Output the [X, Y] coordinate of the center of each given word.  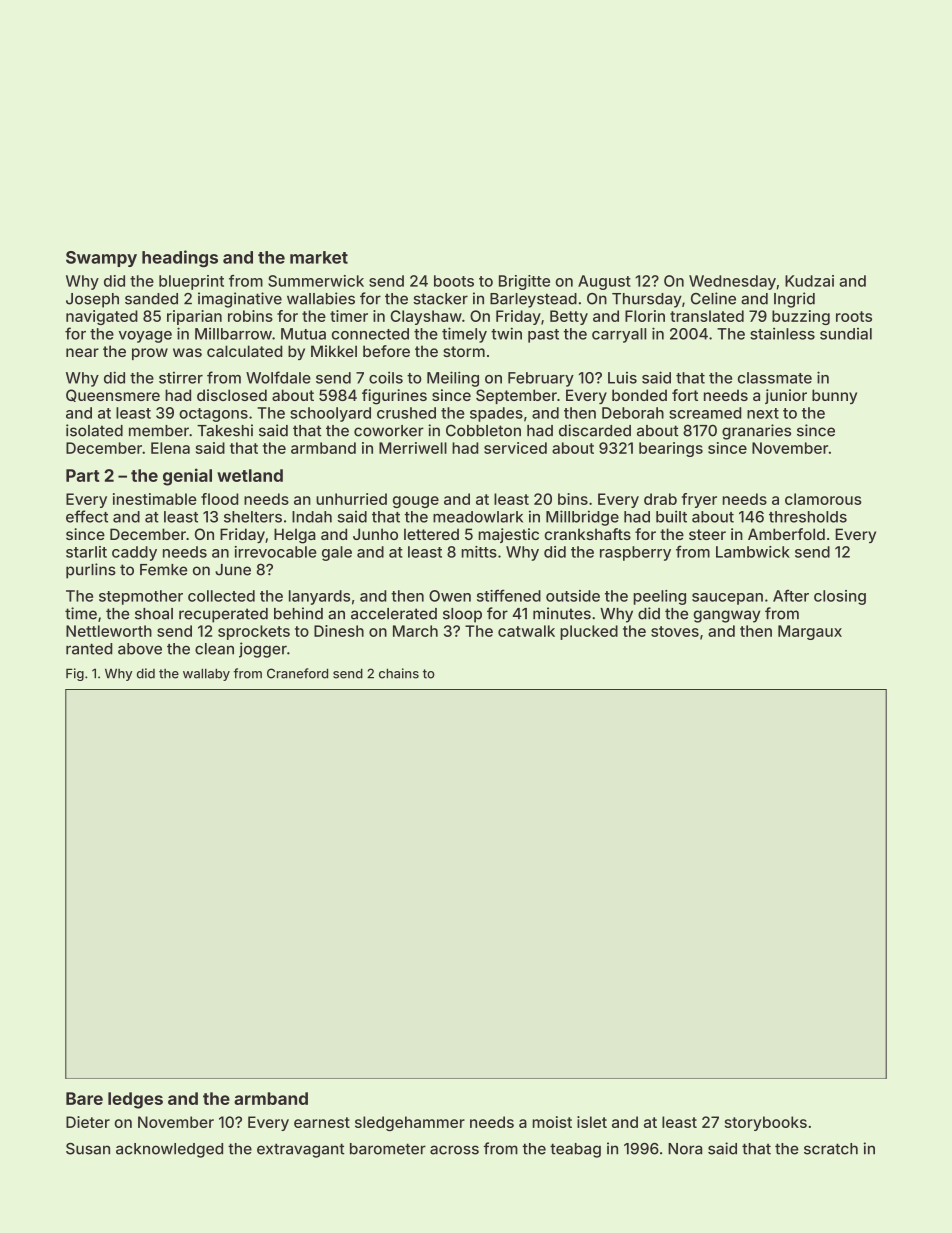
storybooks [766, 1123]
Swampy [101, 259]
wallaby [206, 674]
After [791, 595]
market [319, 257]
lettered [431, 534]
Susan [88, 1149]
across [454, 1150]
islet [592, 1122]
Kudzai [809, 281]
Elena [170, 448]
